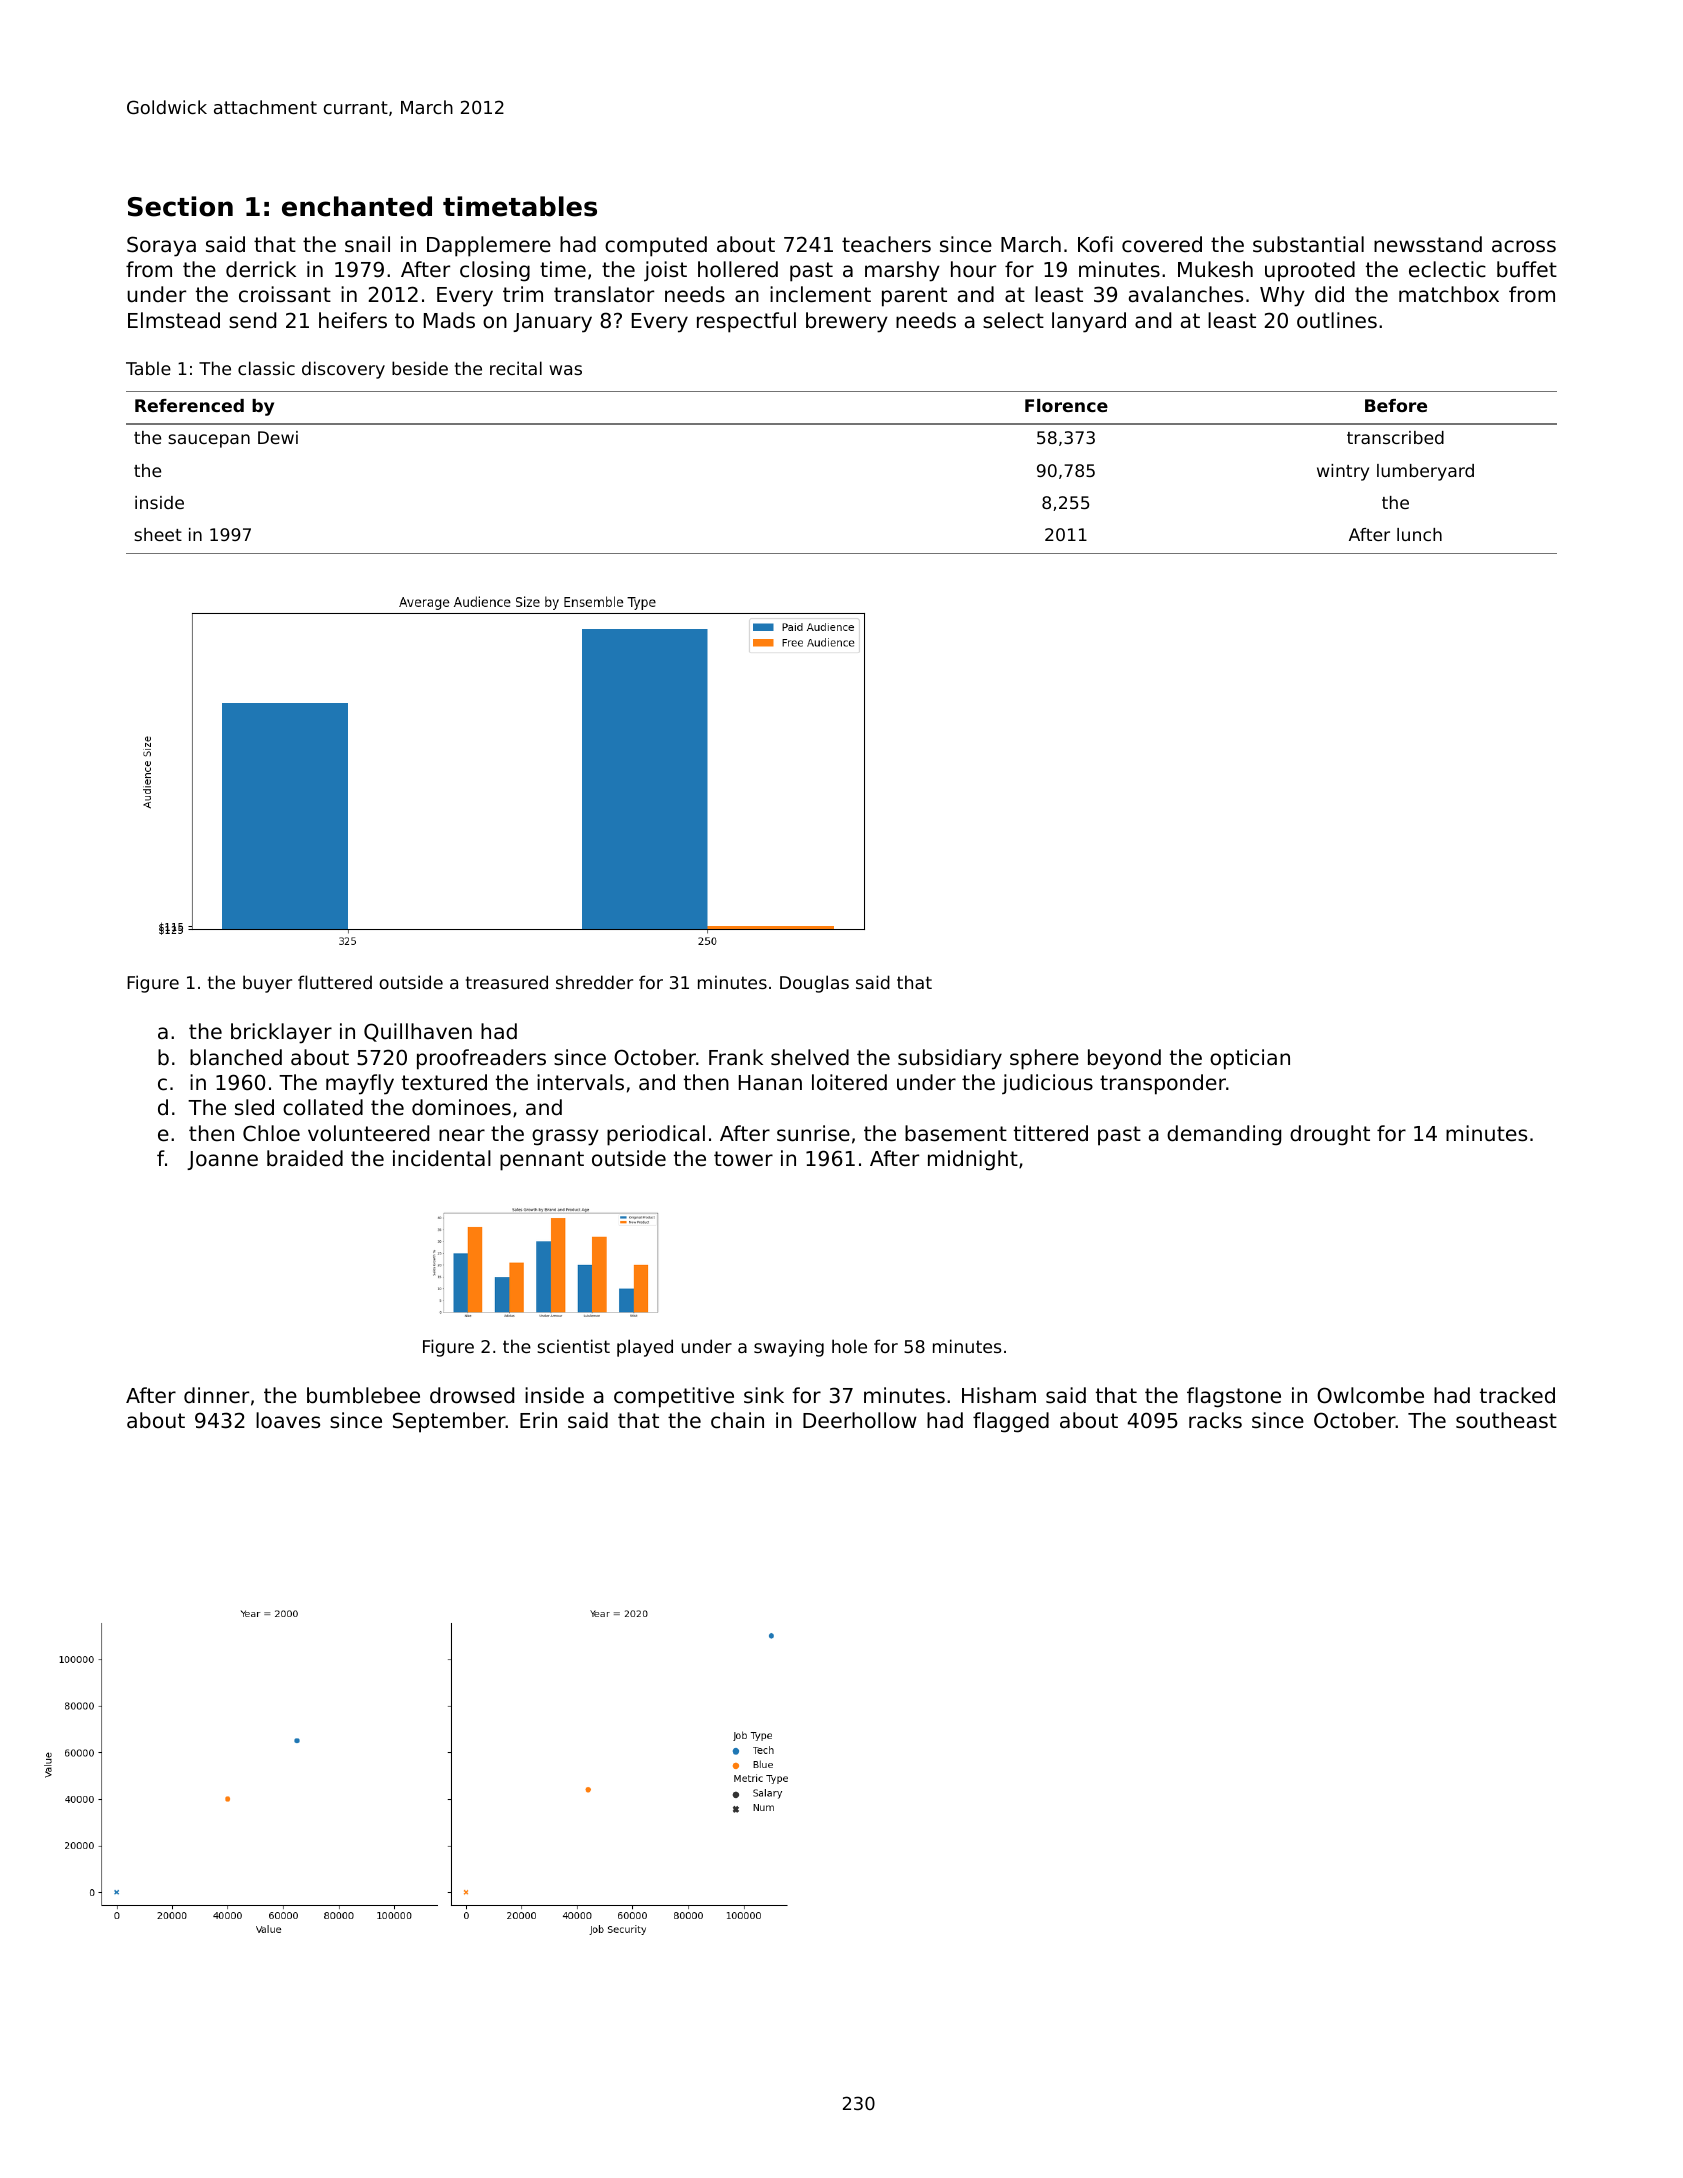  I want to click on covered, so click(1162, 244).
